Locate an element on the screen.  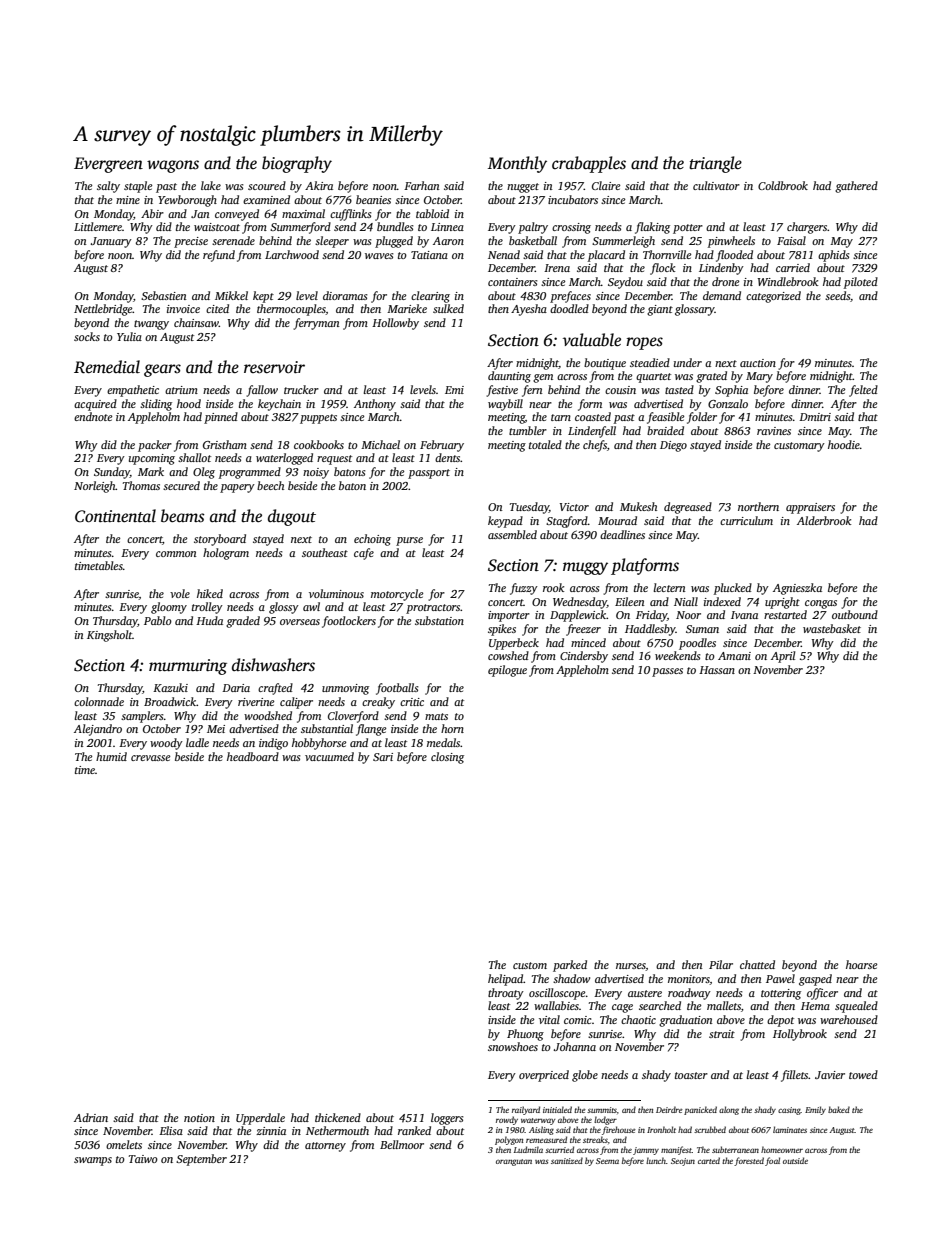
orangutan is located at coordinates (514, 1162).
